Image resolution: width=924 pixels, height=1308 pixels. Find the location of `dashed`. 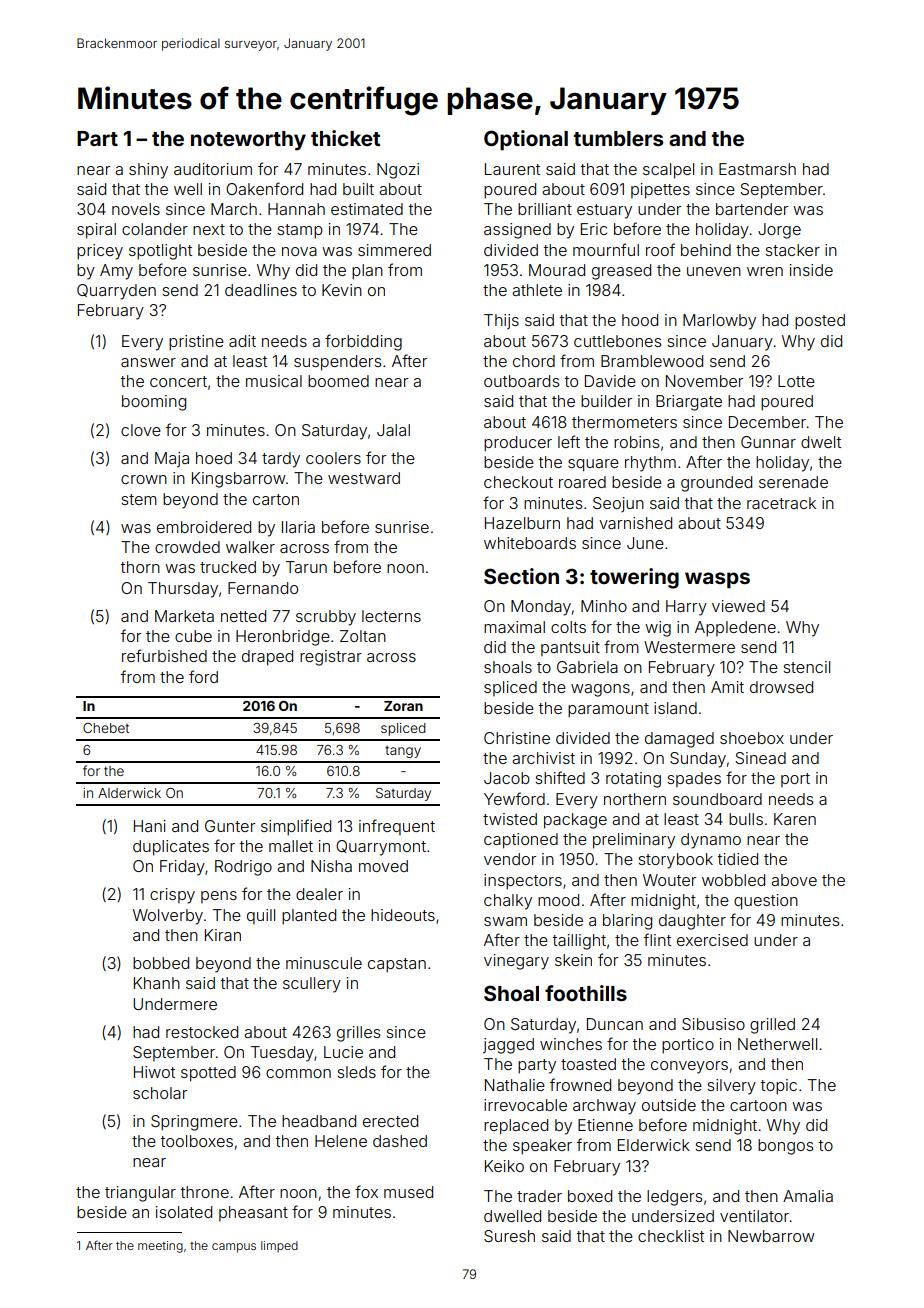

dashed is located at coordinates (400, 1141).
